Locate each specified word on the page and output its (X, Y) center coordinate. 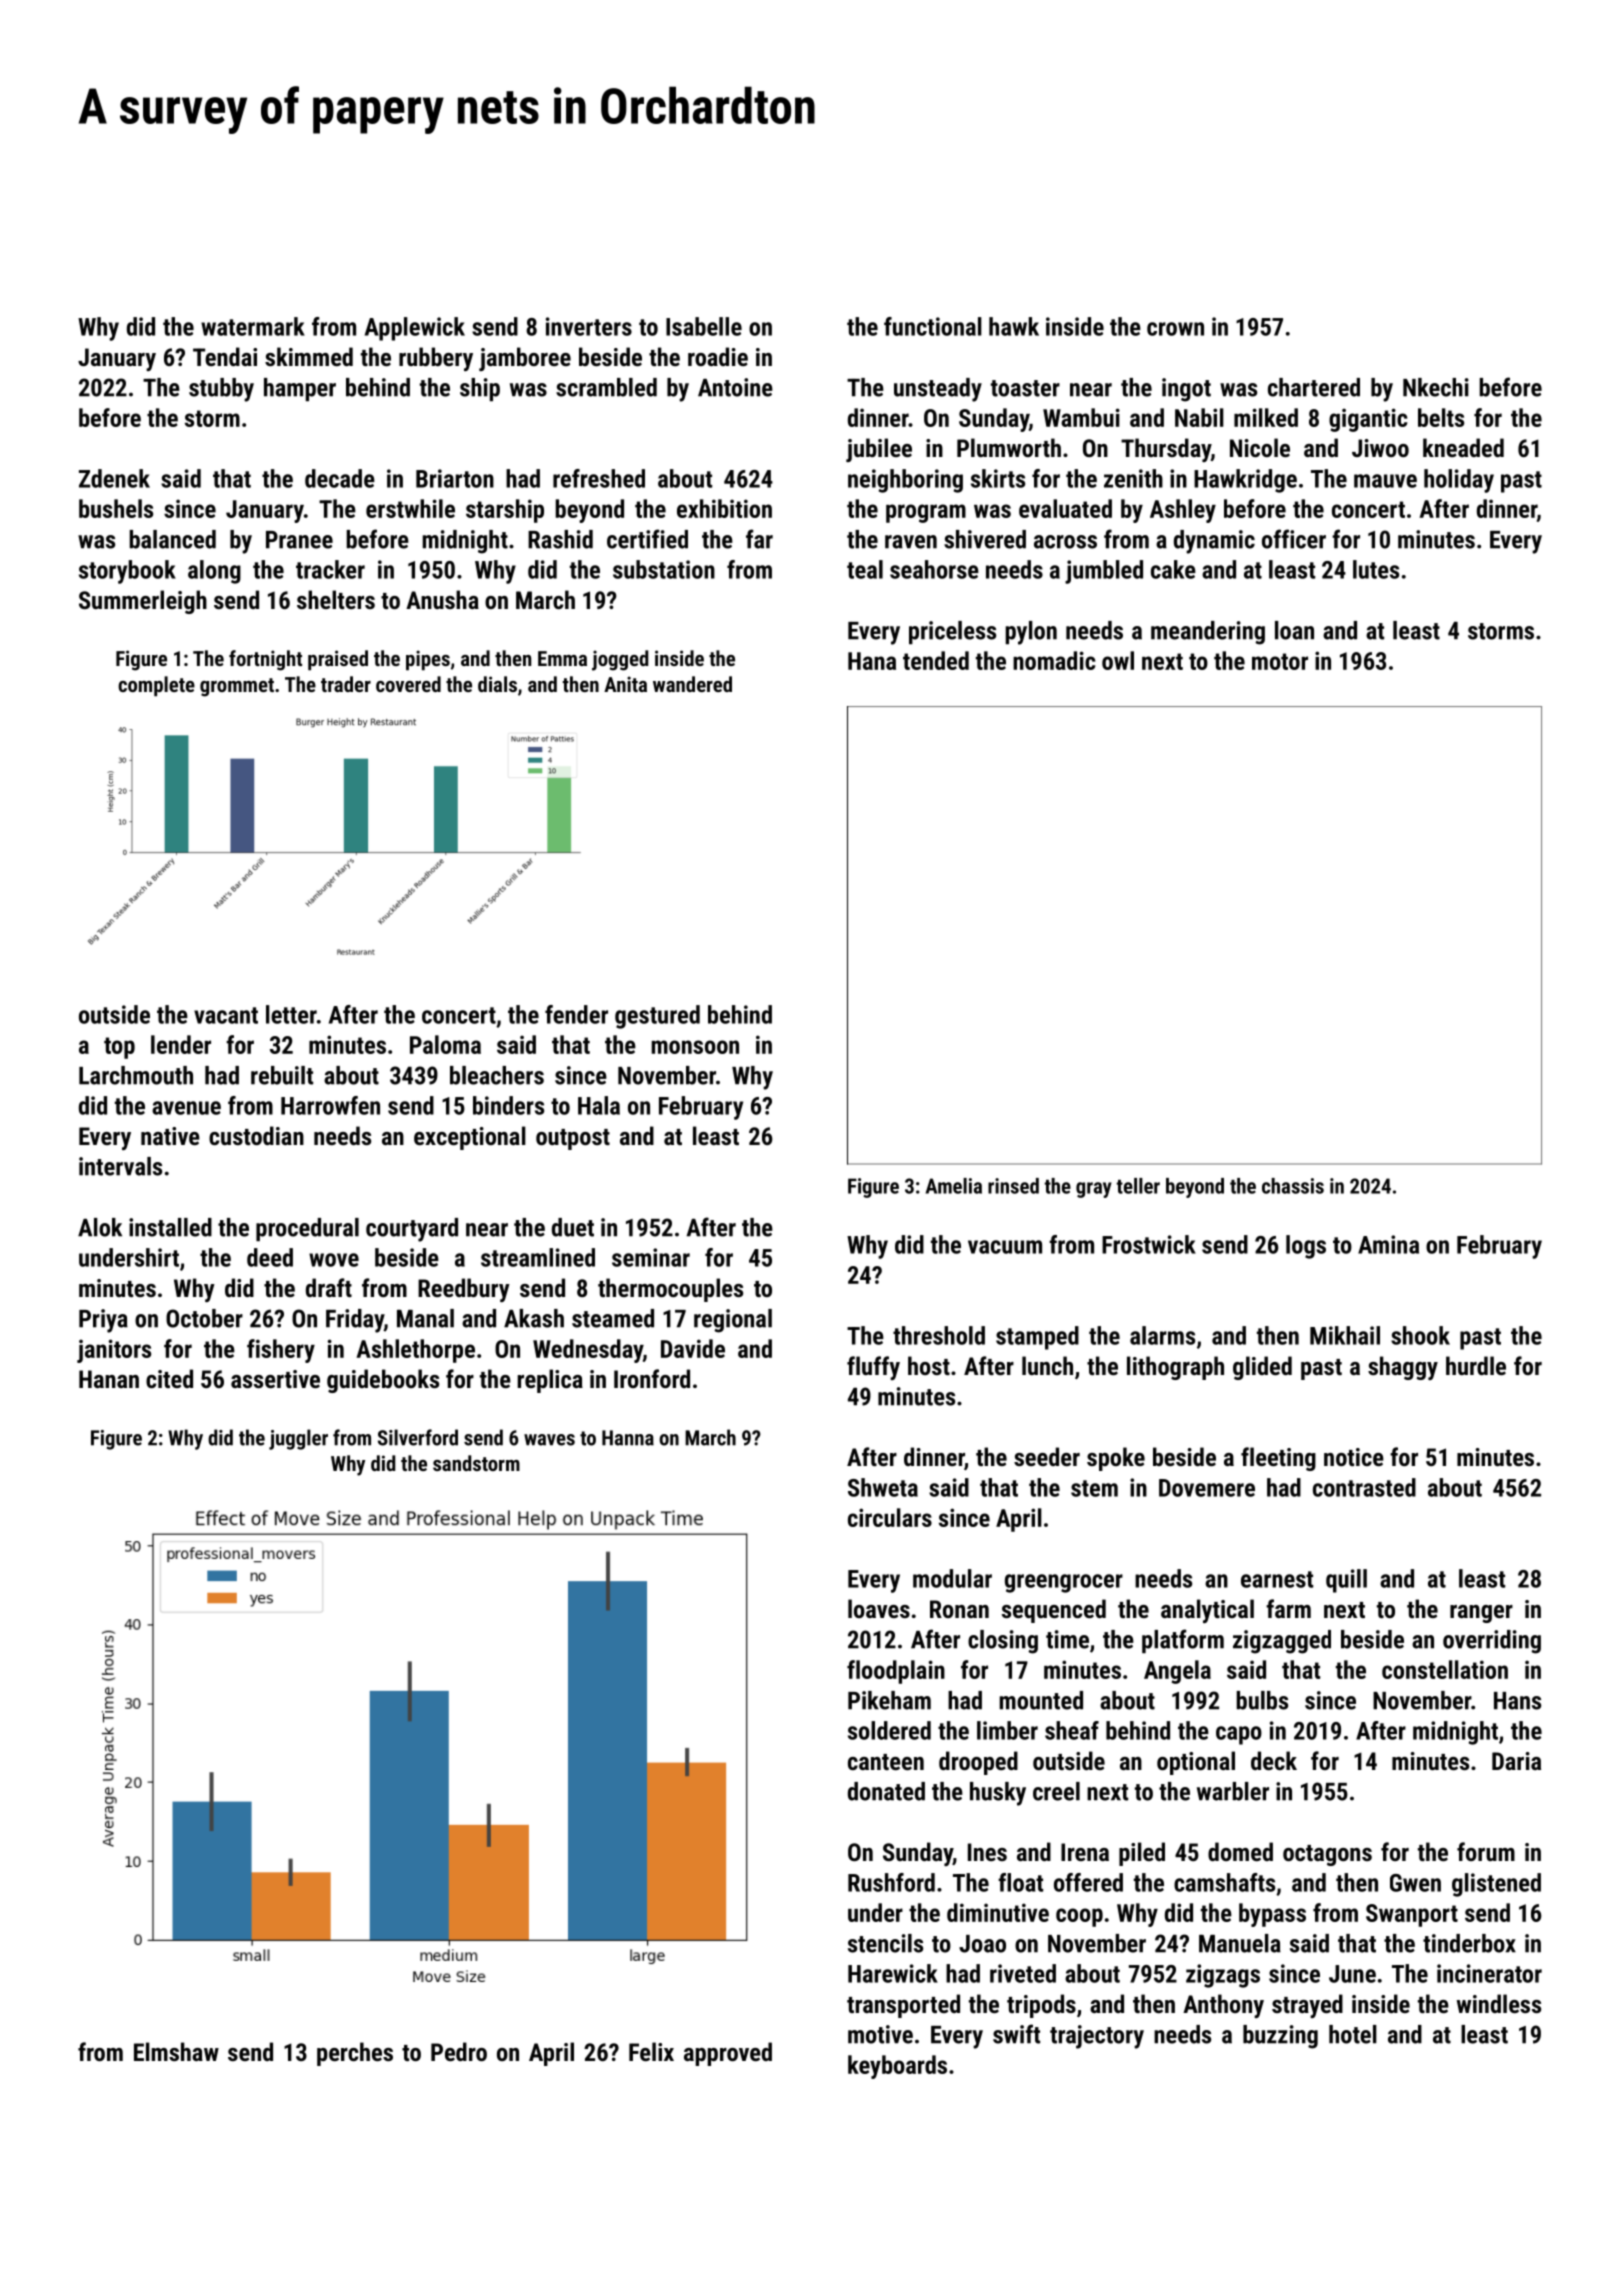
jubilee (879, 450)
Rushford (891, 1882)
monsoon (695, 1047)
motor (1280, 661)
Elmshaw (176, 2051)
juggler (298, 1439)
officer (1294, 539)
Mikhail (1345, 1335)
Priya (103, 1321)
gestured (657, 1017)
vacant (226, 1015)
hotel (1353, 2034)
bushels (116, 508)
